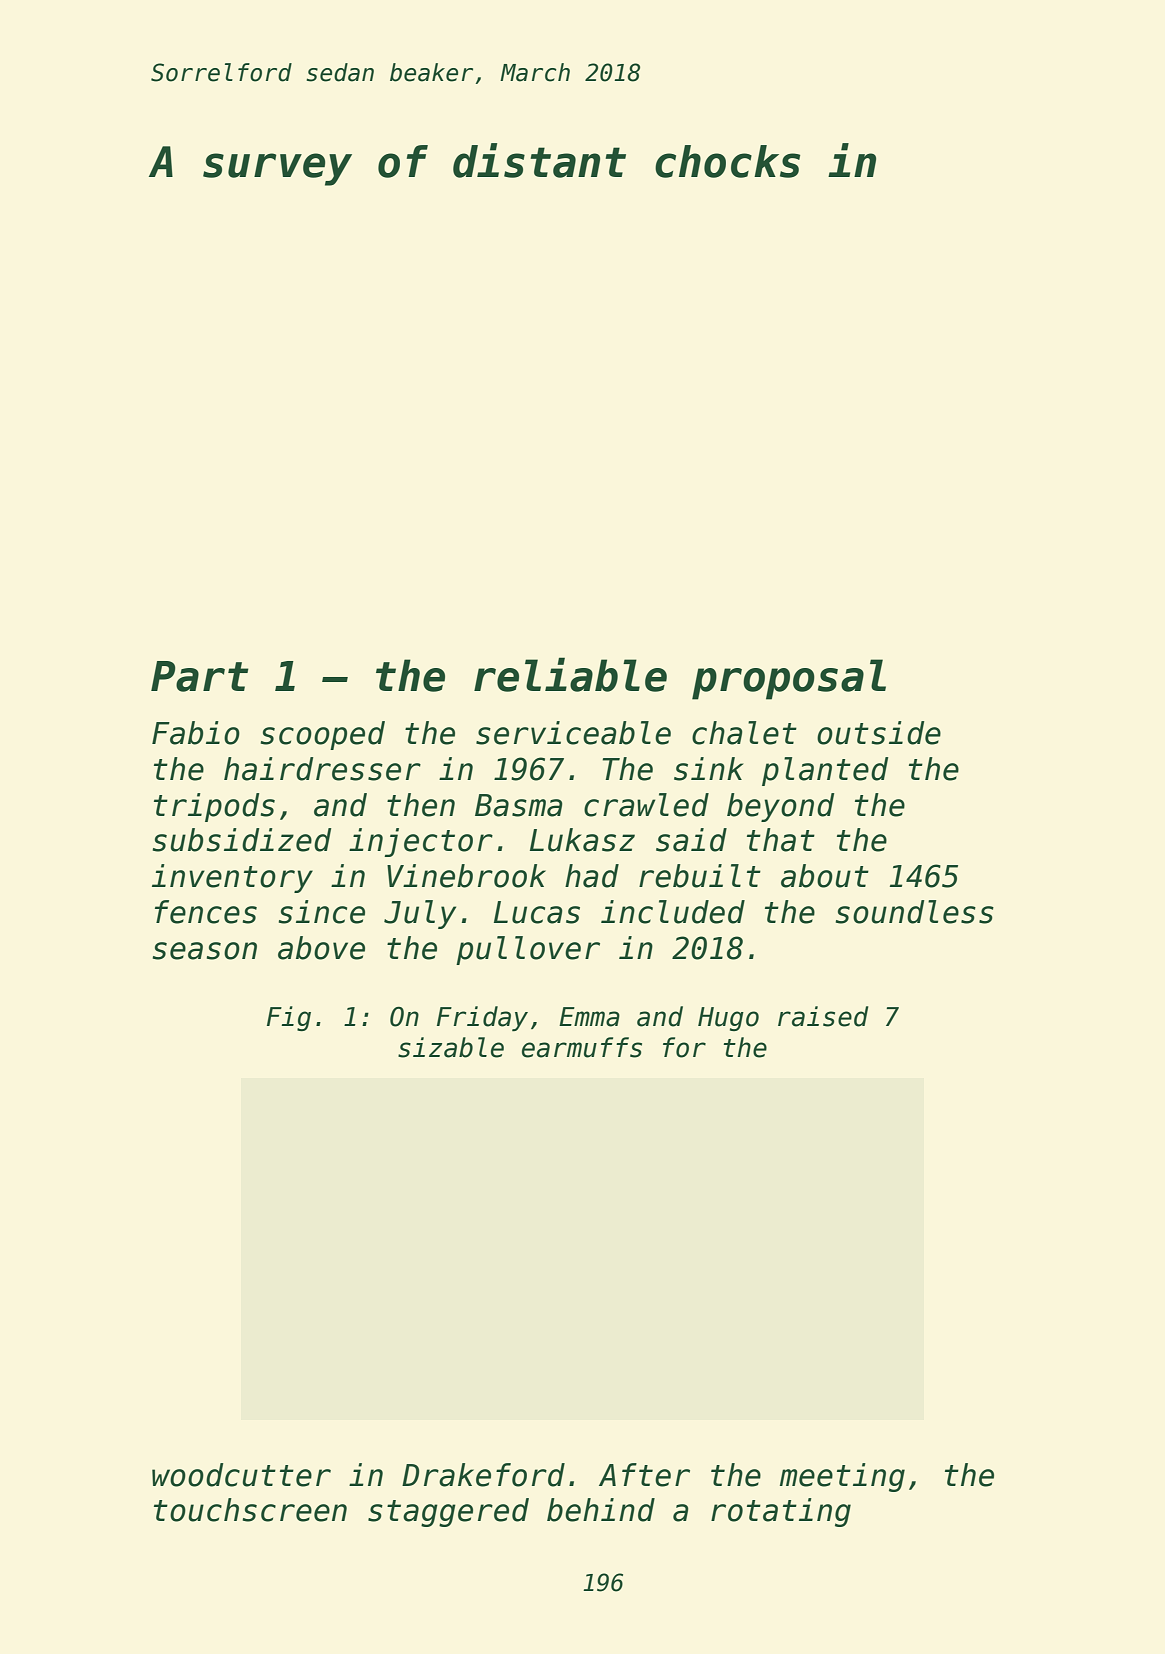 This document has width=1165, height=1654. Describe the element at coordinates (644, 1475) in the document. I see `After` at that location.
